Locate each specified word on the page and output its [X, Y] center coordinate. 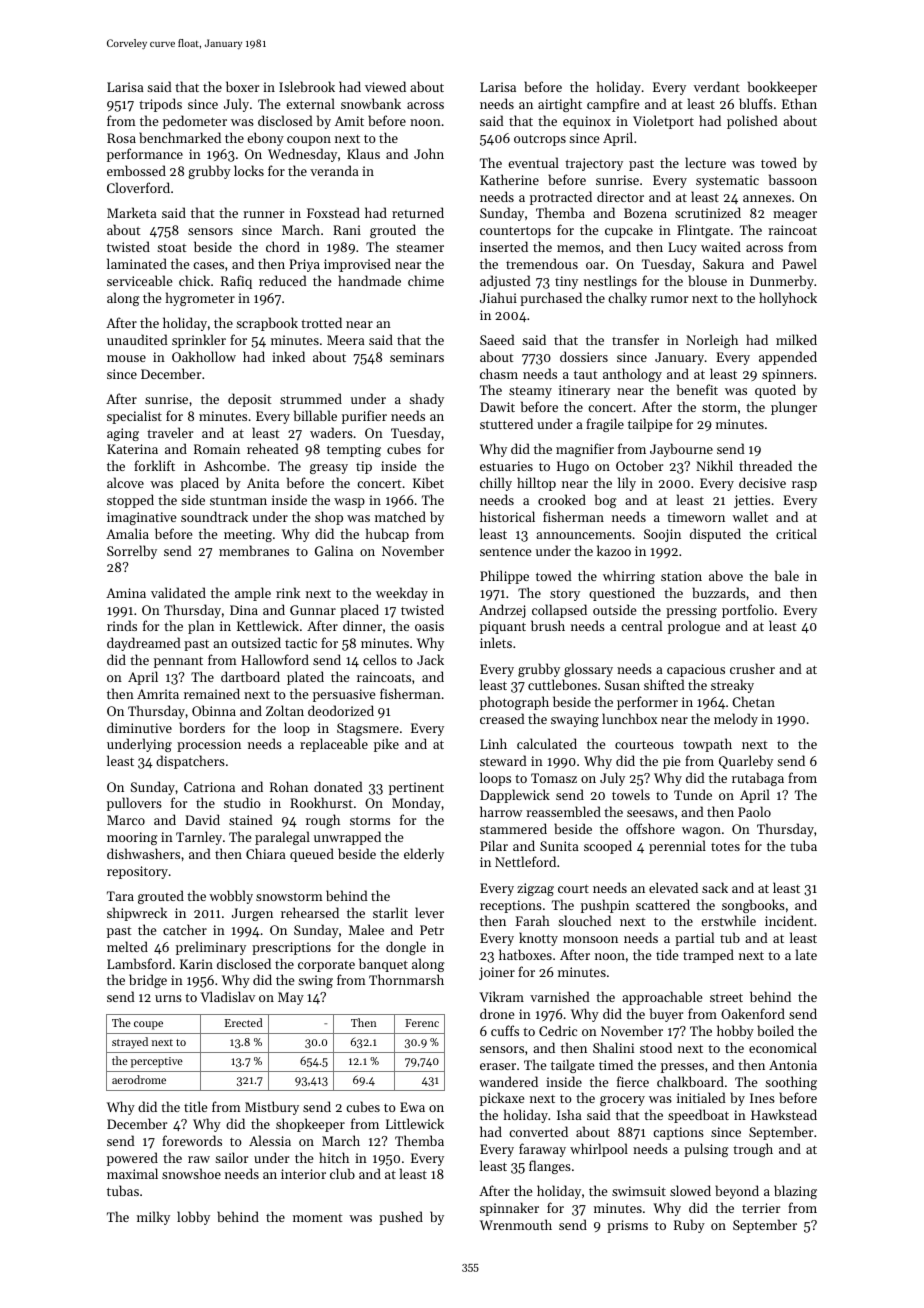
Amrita [158, 694]
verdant [717, 86]
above [726, 575]
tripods [160, 105]
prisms [627, 1226]
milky [153, 1218]
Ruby [689, 1226]
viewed [385, 86]
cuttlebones [562, 684]
